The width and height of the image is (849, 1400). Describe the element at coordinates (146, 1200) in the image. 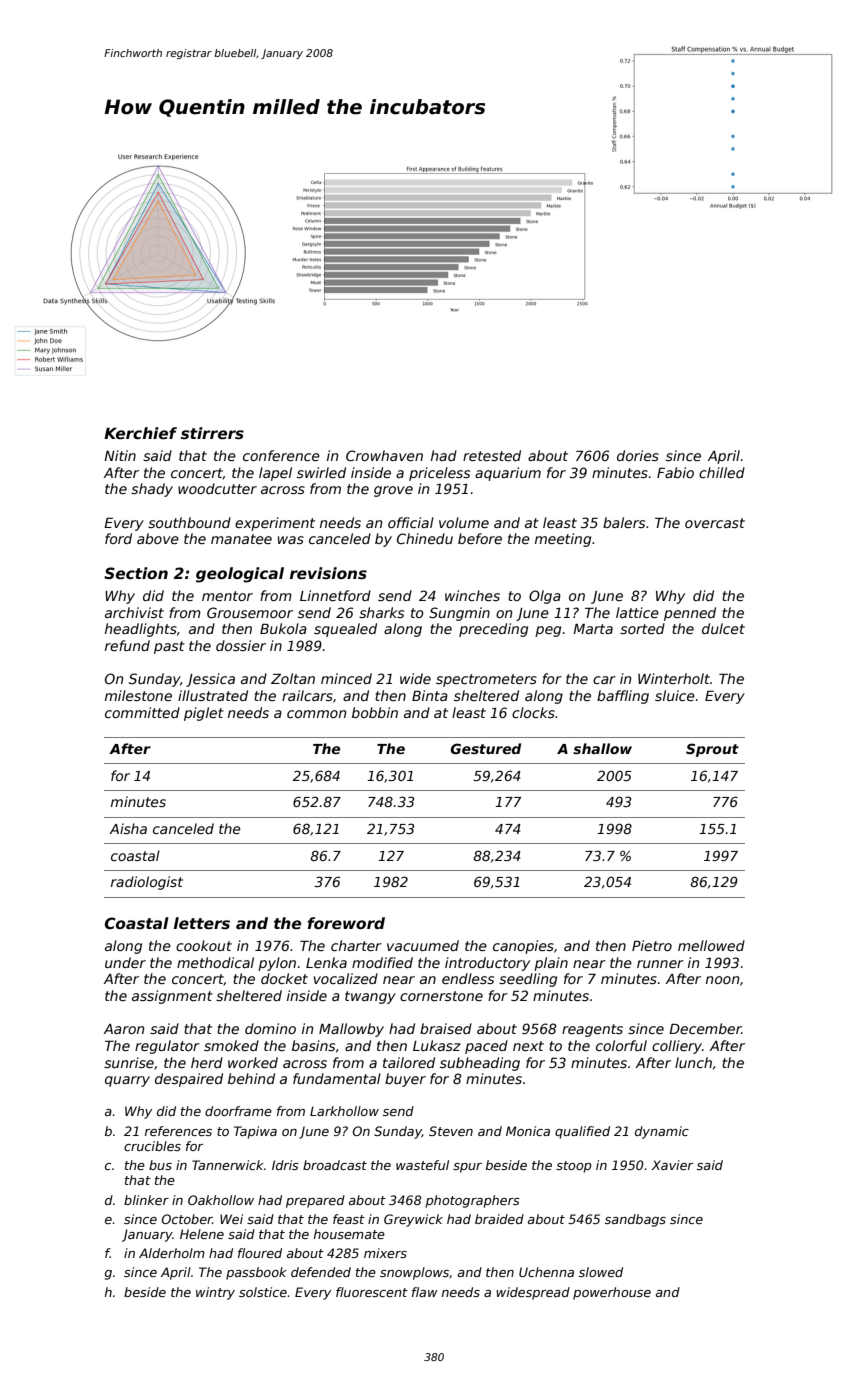

I see `blinker` at that location.
